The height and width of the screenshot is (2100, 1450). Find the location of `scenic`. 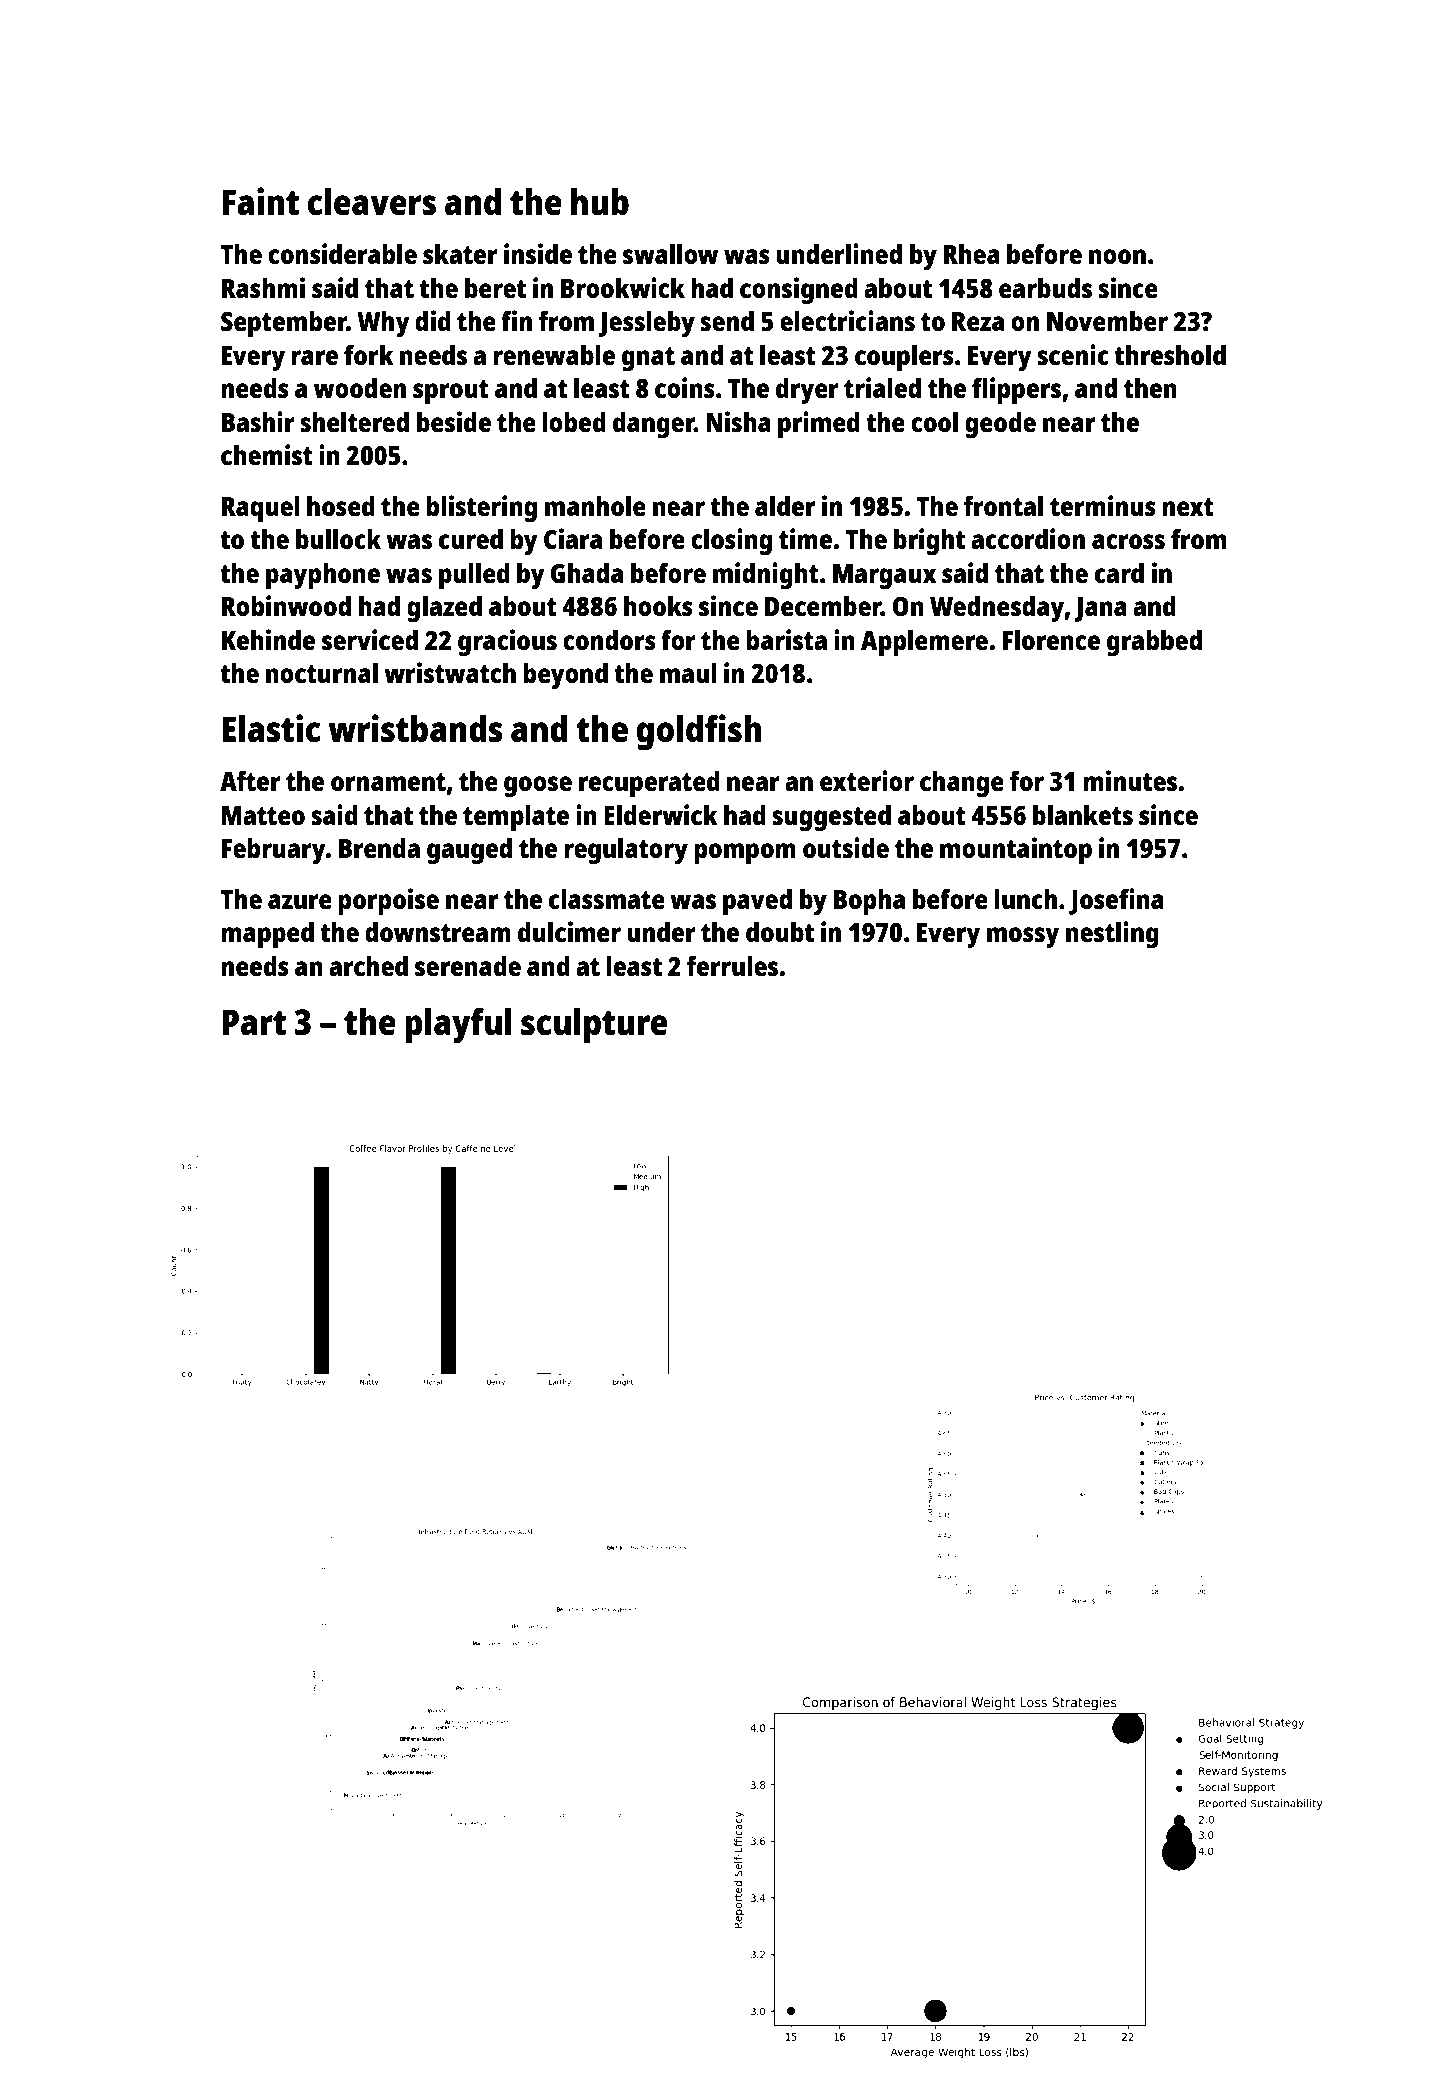

scenic is located at coordinates (1073, 354).
